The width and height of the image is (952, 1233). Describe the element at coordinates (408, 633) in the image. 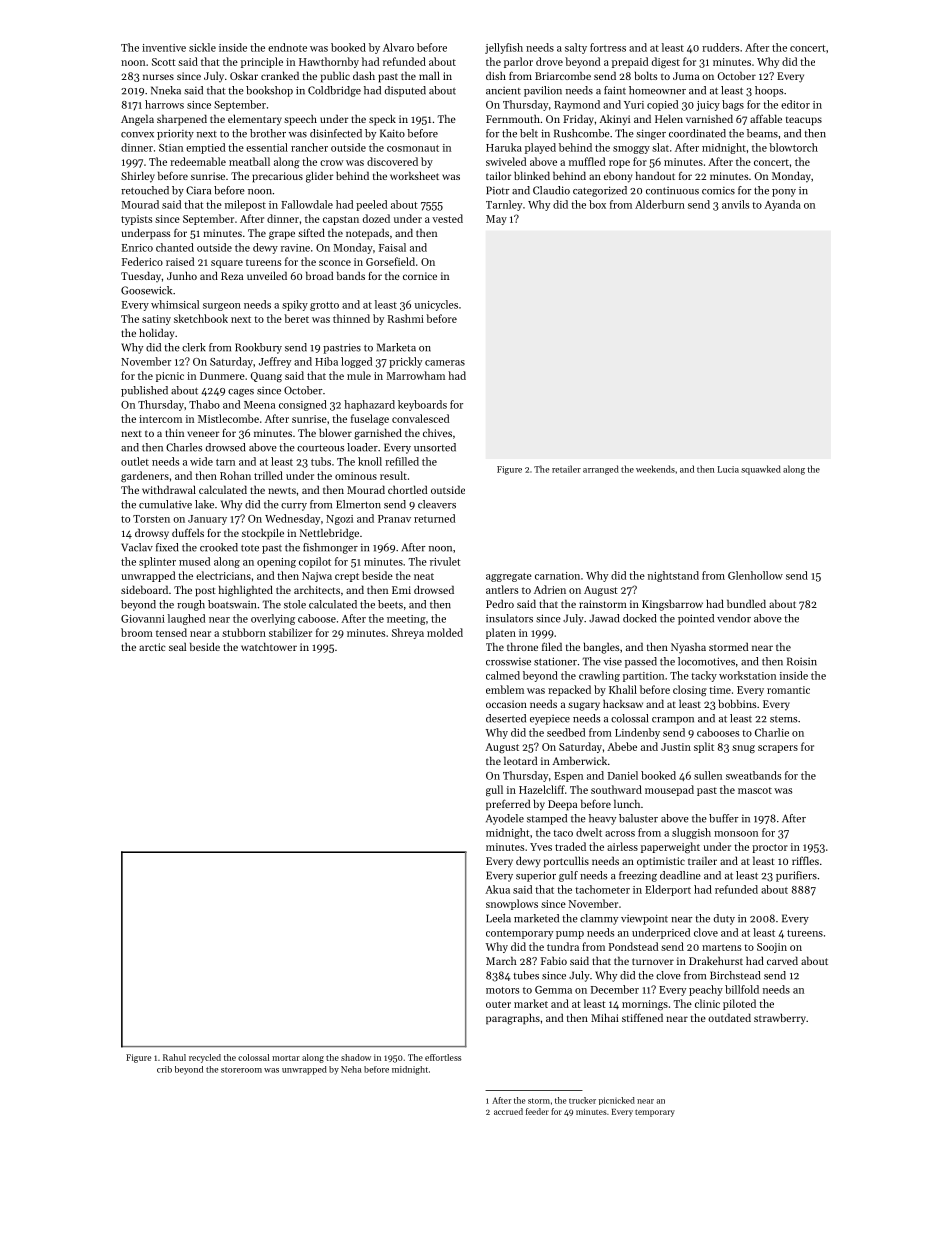

I see `Shreya` at that location.
